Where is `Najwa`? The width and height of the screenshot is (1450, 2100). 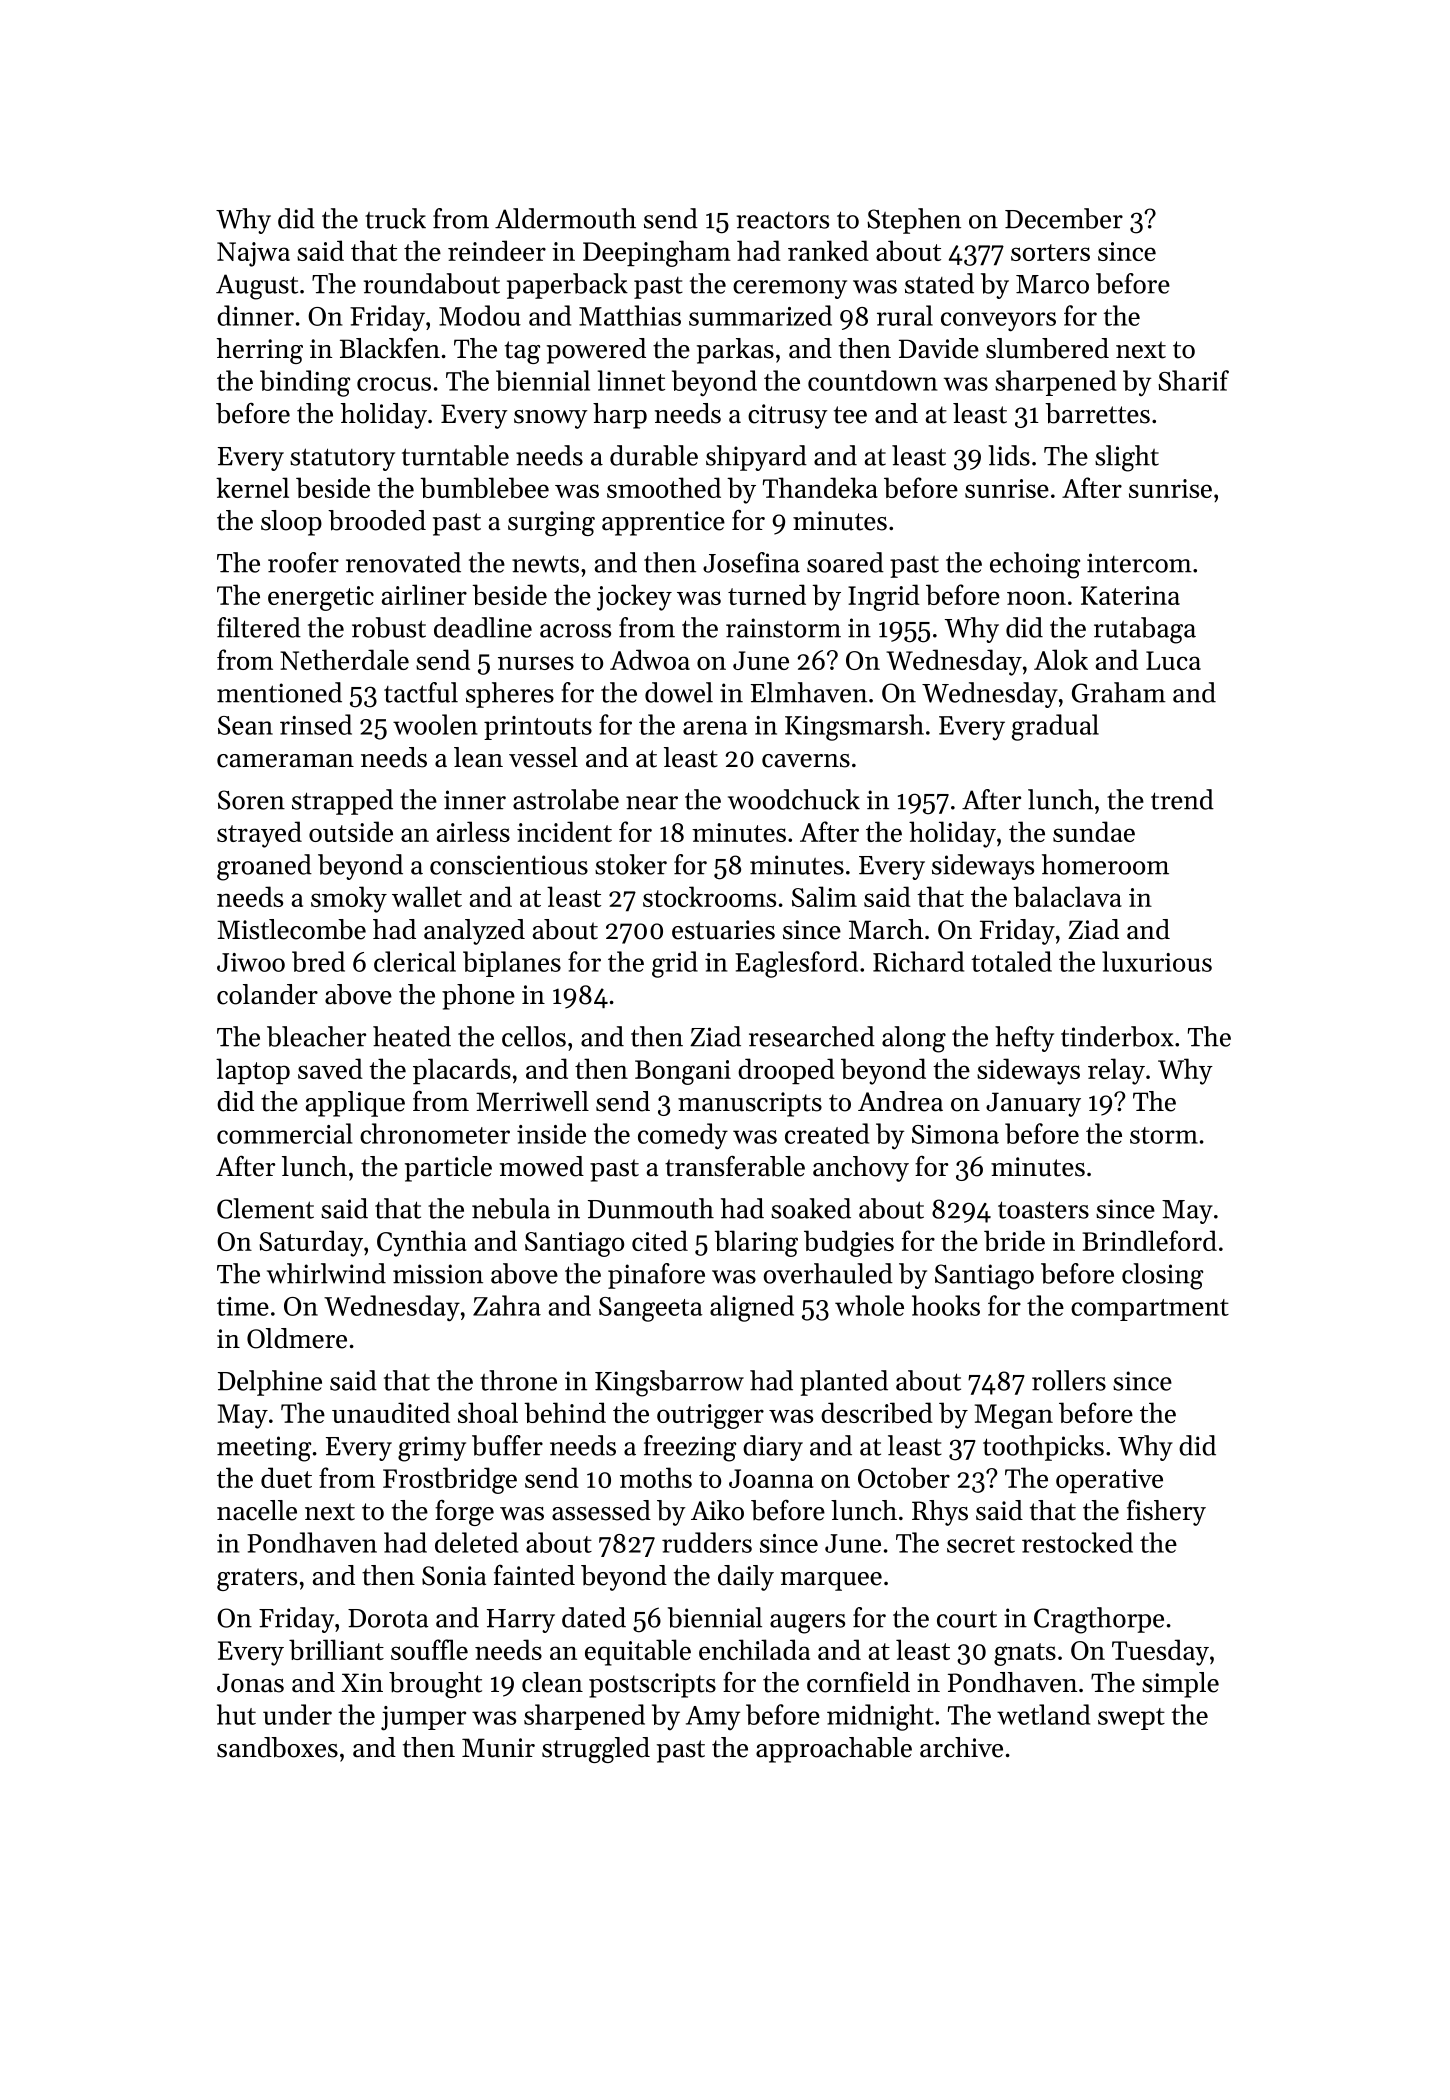
Najwa is located at coordinates (253, 254).
